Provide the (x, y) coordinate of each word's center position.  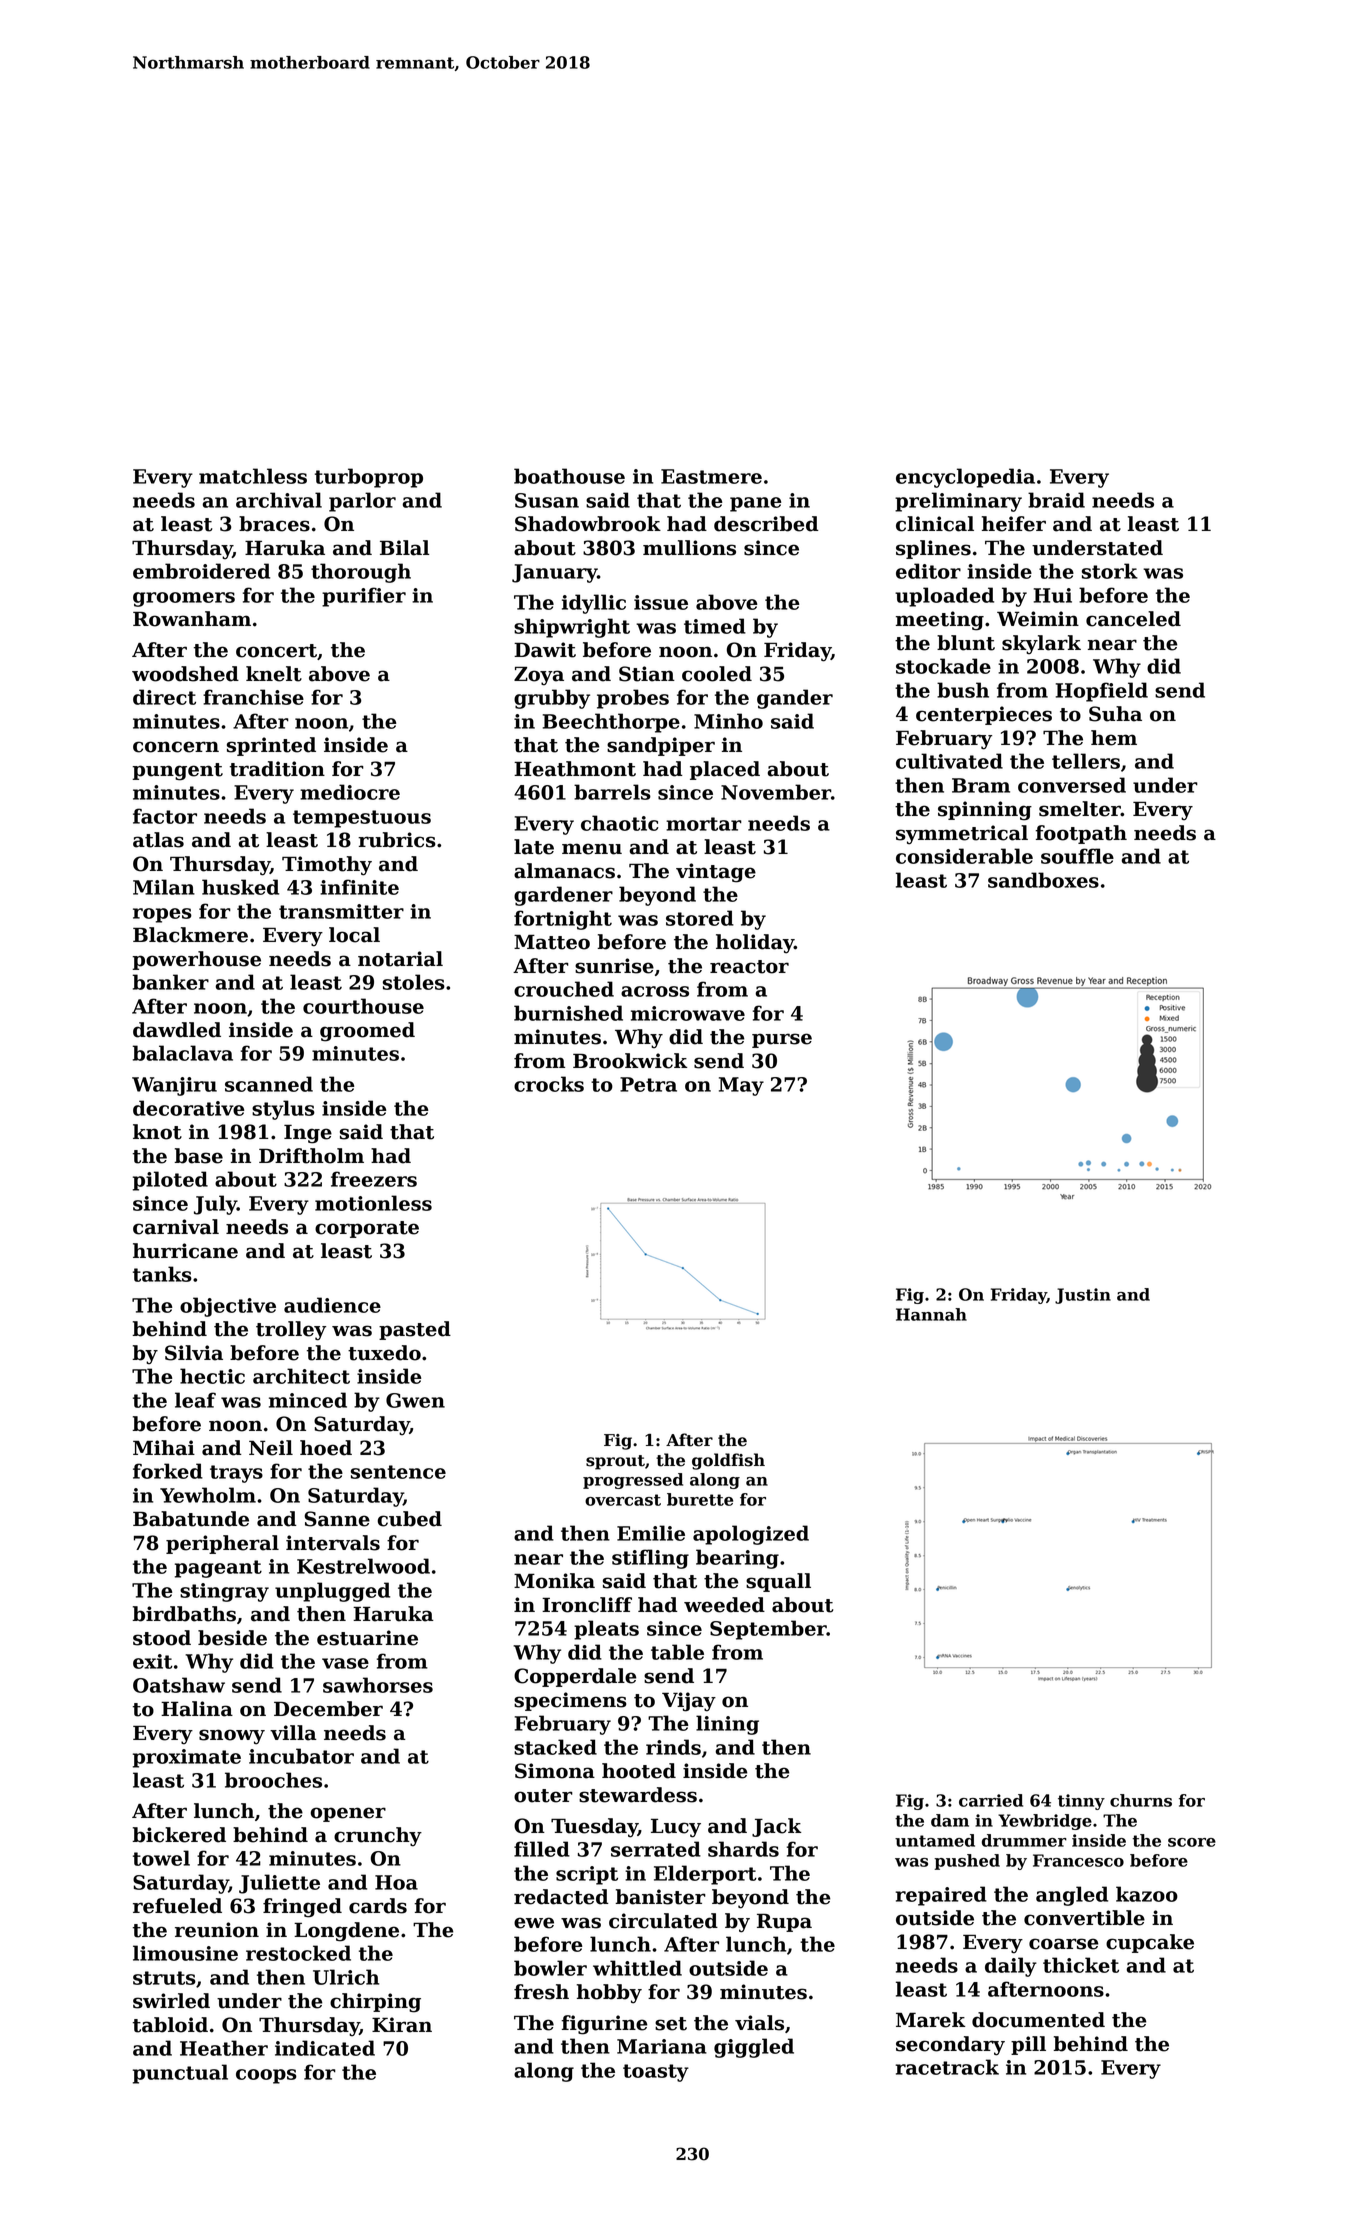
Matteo (552, 942)
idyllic (594, 604)
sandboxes (1043, 880)
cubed (410, 1519)
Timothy (327, 866)
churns (1141, 1800)
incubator (301, 1756)
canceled (1133, 619)
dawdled (177, 1030)
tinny (1081, 1802)
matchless (253, 476)
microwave (688, 1013)
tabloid (170, 2025)
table (677, 1652)
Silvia (194, 1353)
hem (1114, 738)
